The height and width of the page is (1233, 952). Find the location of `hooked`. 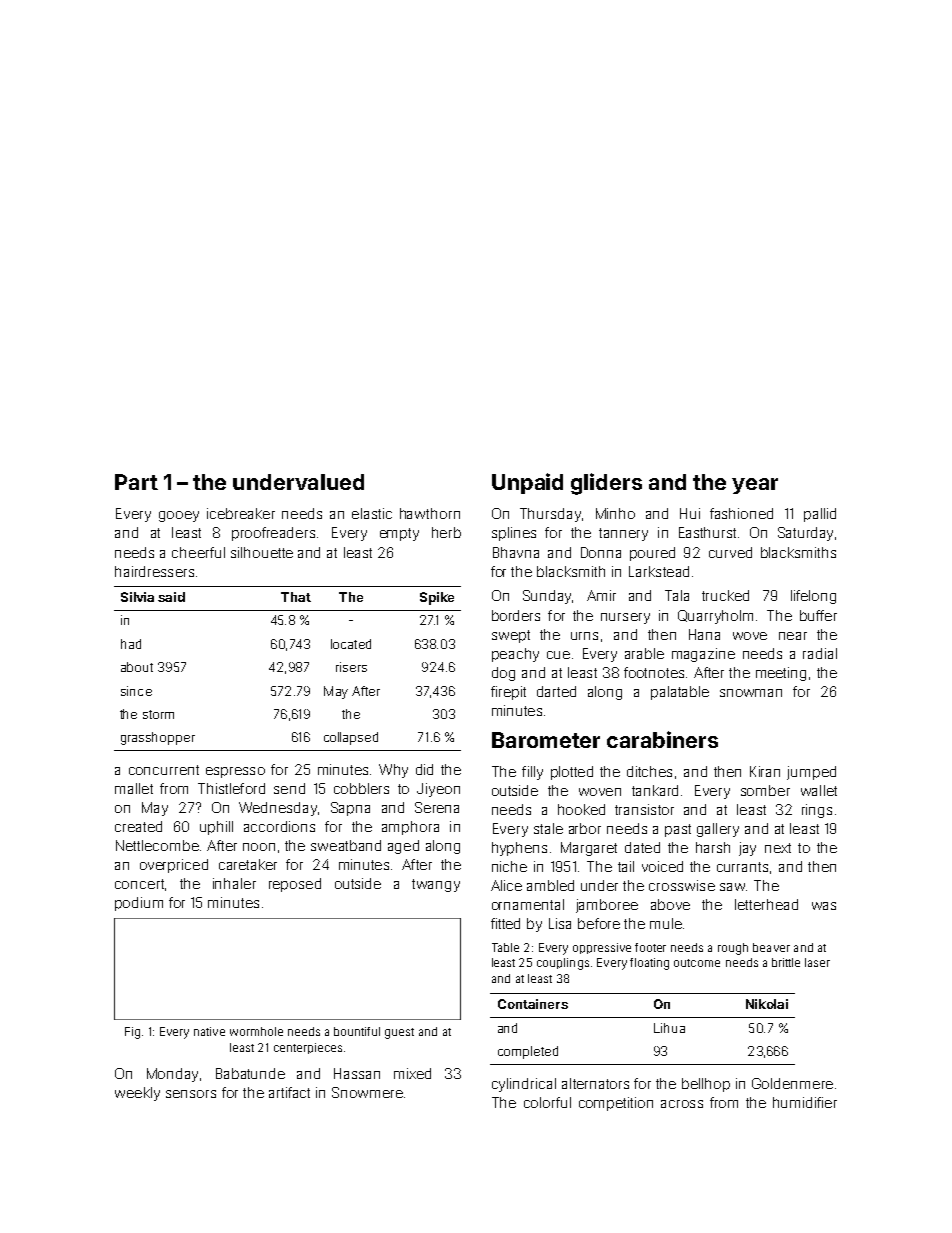

hooked is located at coordinates (581, 809).
